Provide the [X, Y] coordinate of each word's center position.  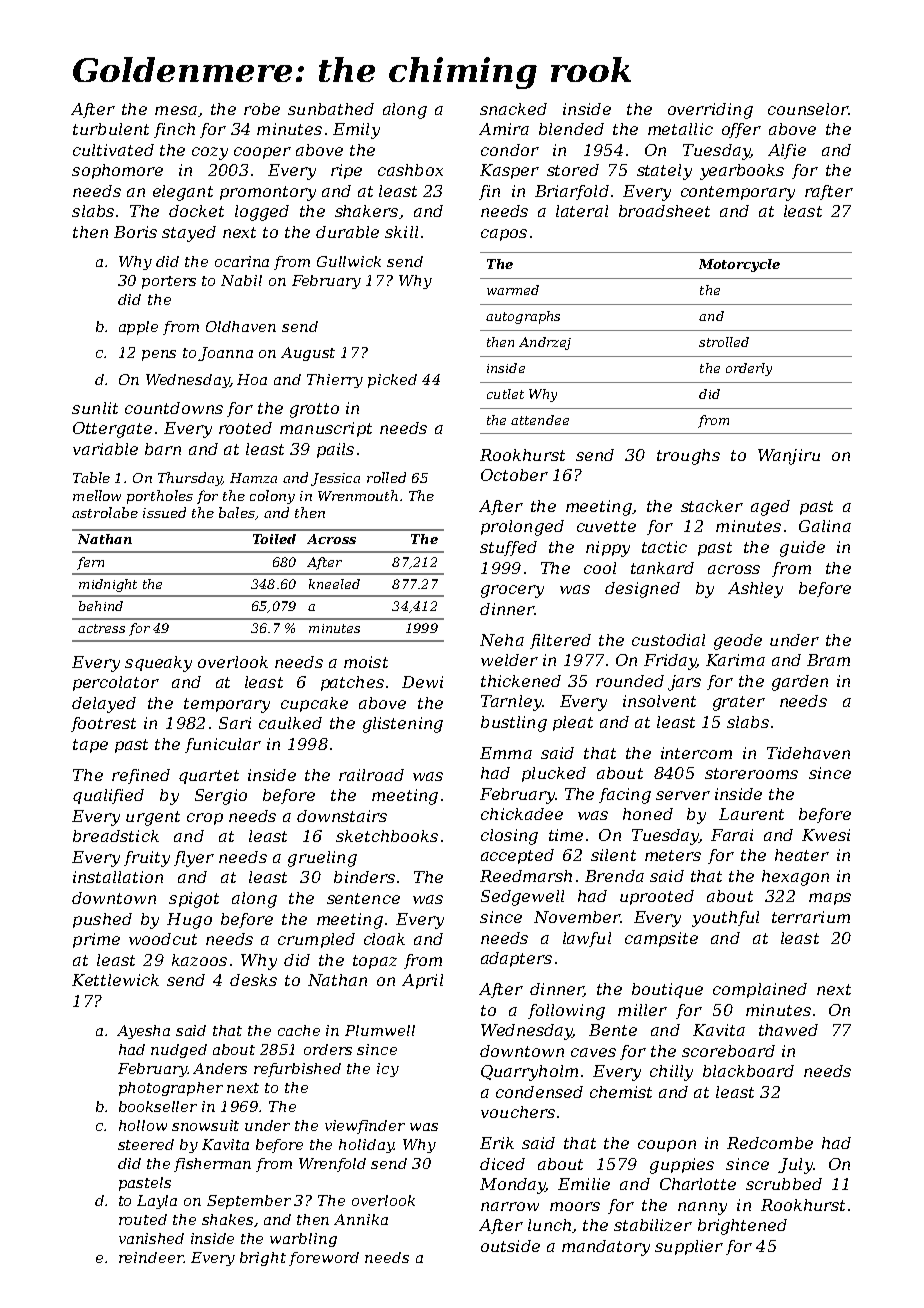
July [795, 1166]
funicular [223, 745]
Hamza [253, 478]
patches [352, 683]
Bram [828, 660]
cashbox [410, 170]
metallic [680, 129]
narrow [510, 1206]
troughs [688, 457]
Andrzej [545, 343]
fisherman [212, 1165]
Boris [135, 232]
